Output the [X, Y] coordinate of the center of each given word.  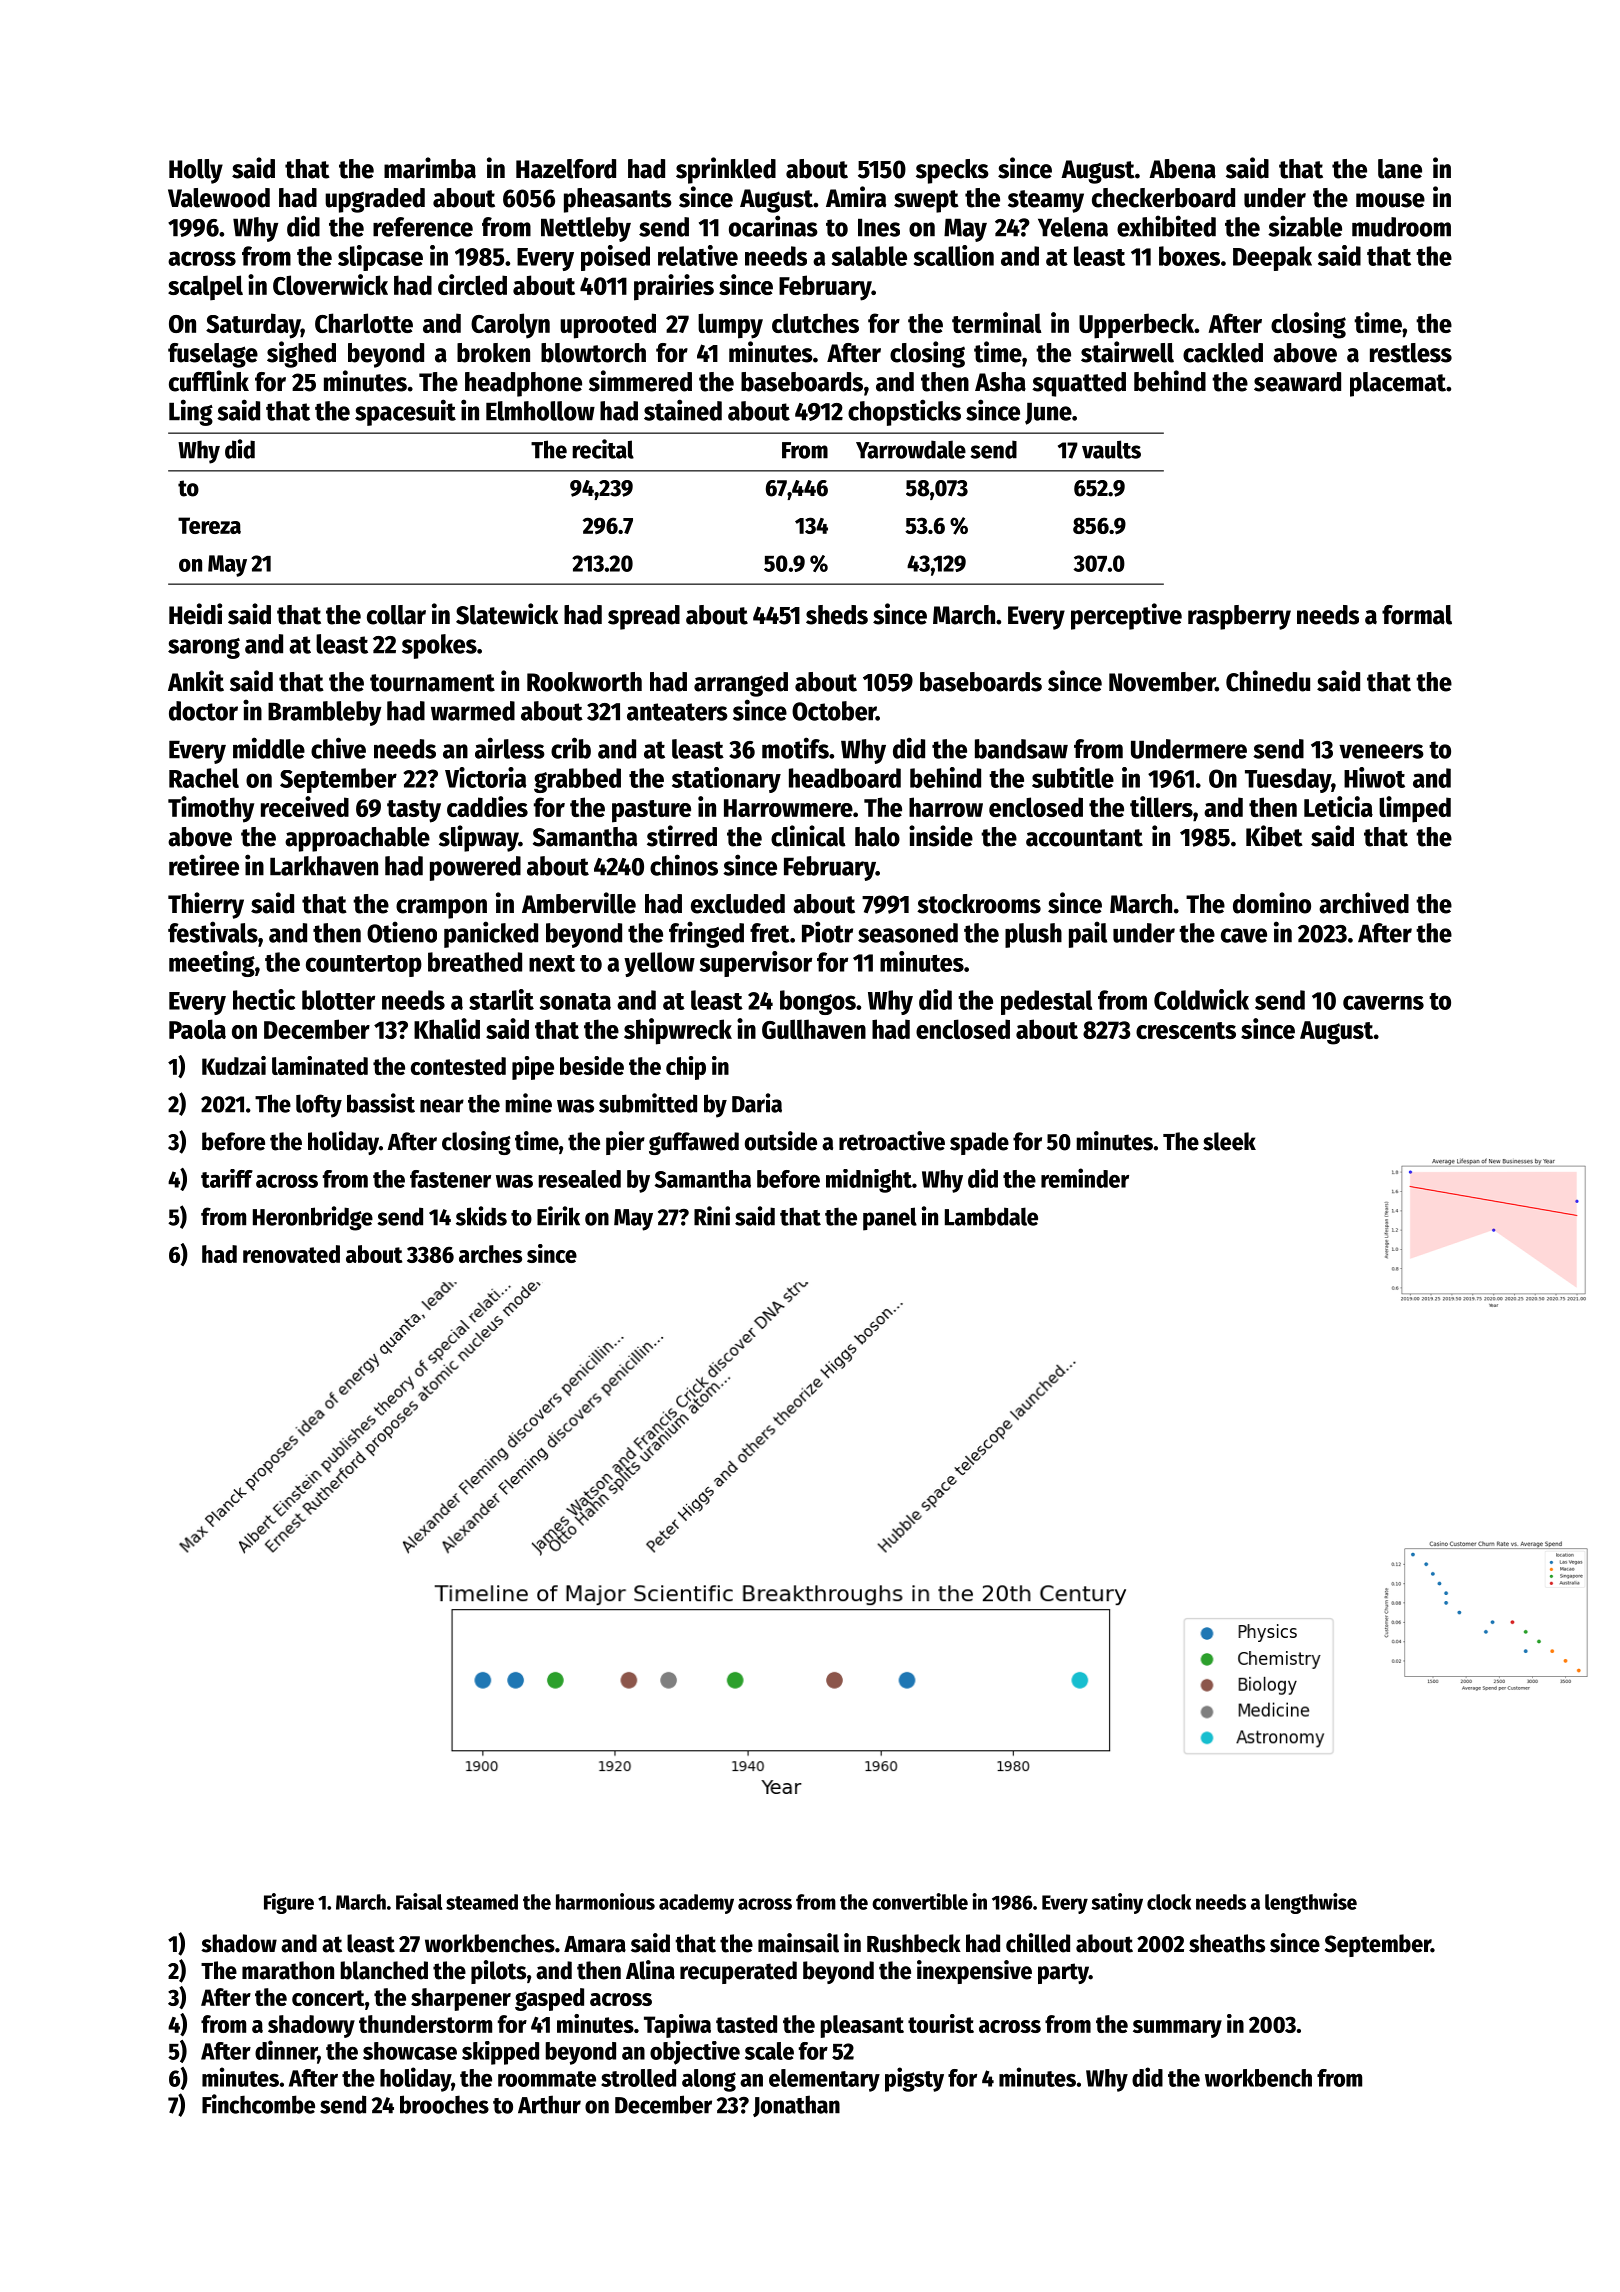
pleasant [862, 2026]
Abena [1182, 169]
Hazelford [566, 169]
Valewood [219, 198]
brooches [444, 2104]
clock [1169, 1902]
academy [696, 1904]
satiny [1117, 1903]
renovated [291, 1254]
